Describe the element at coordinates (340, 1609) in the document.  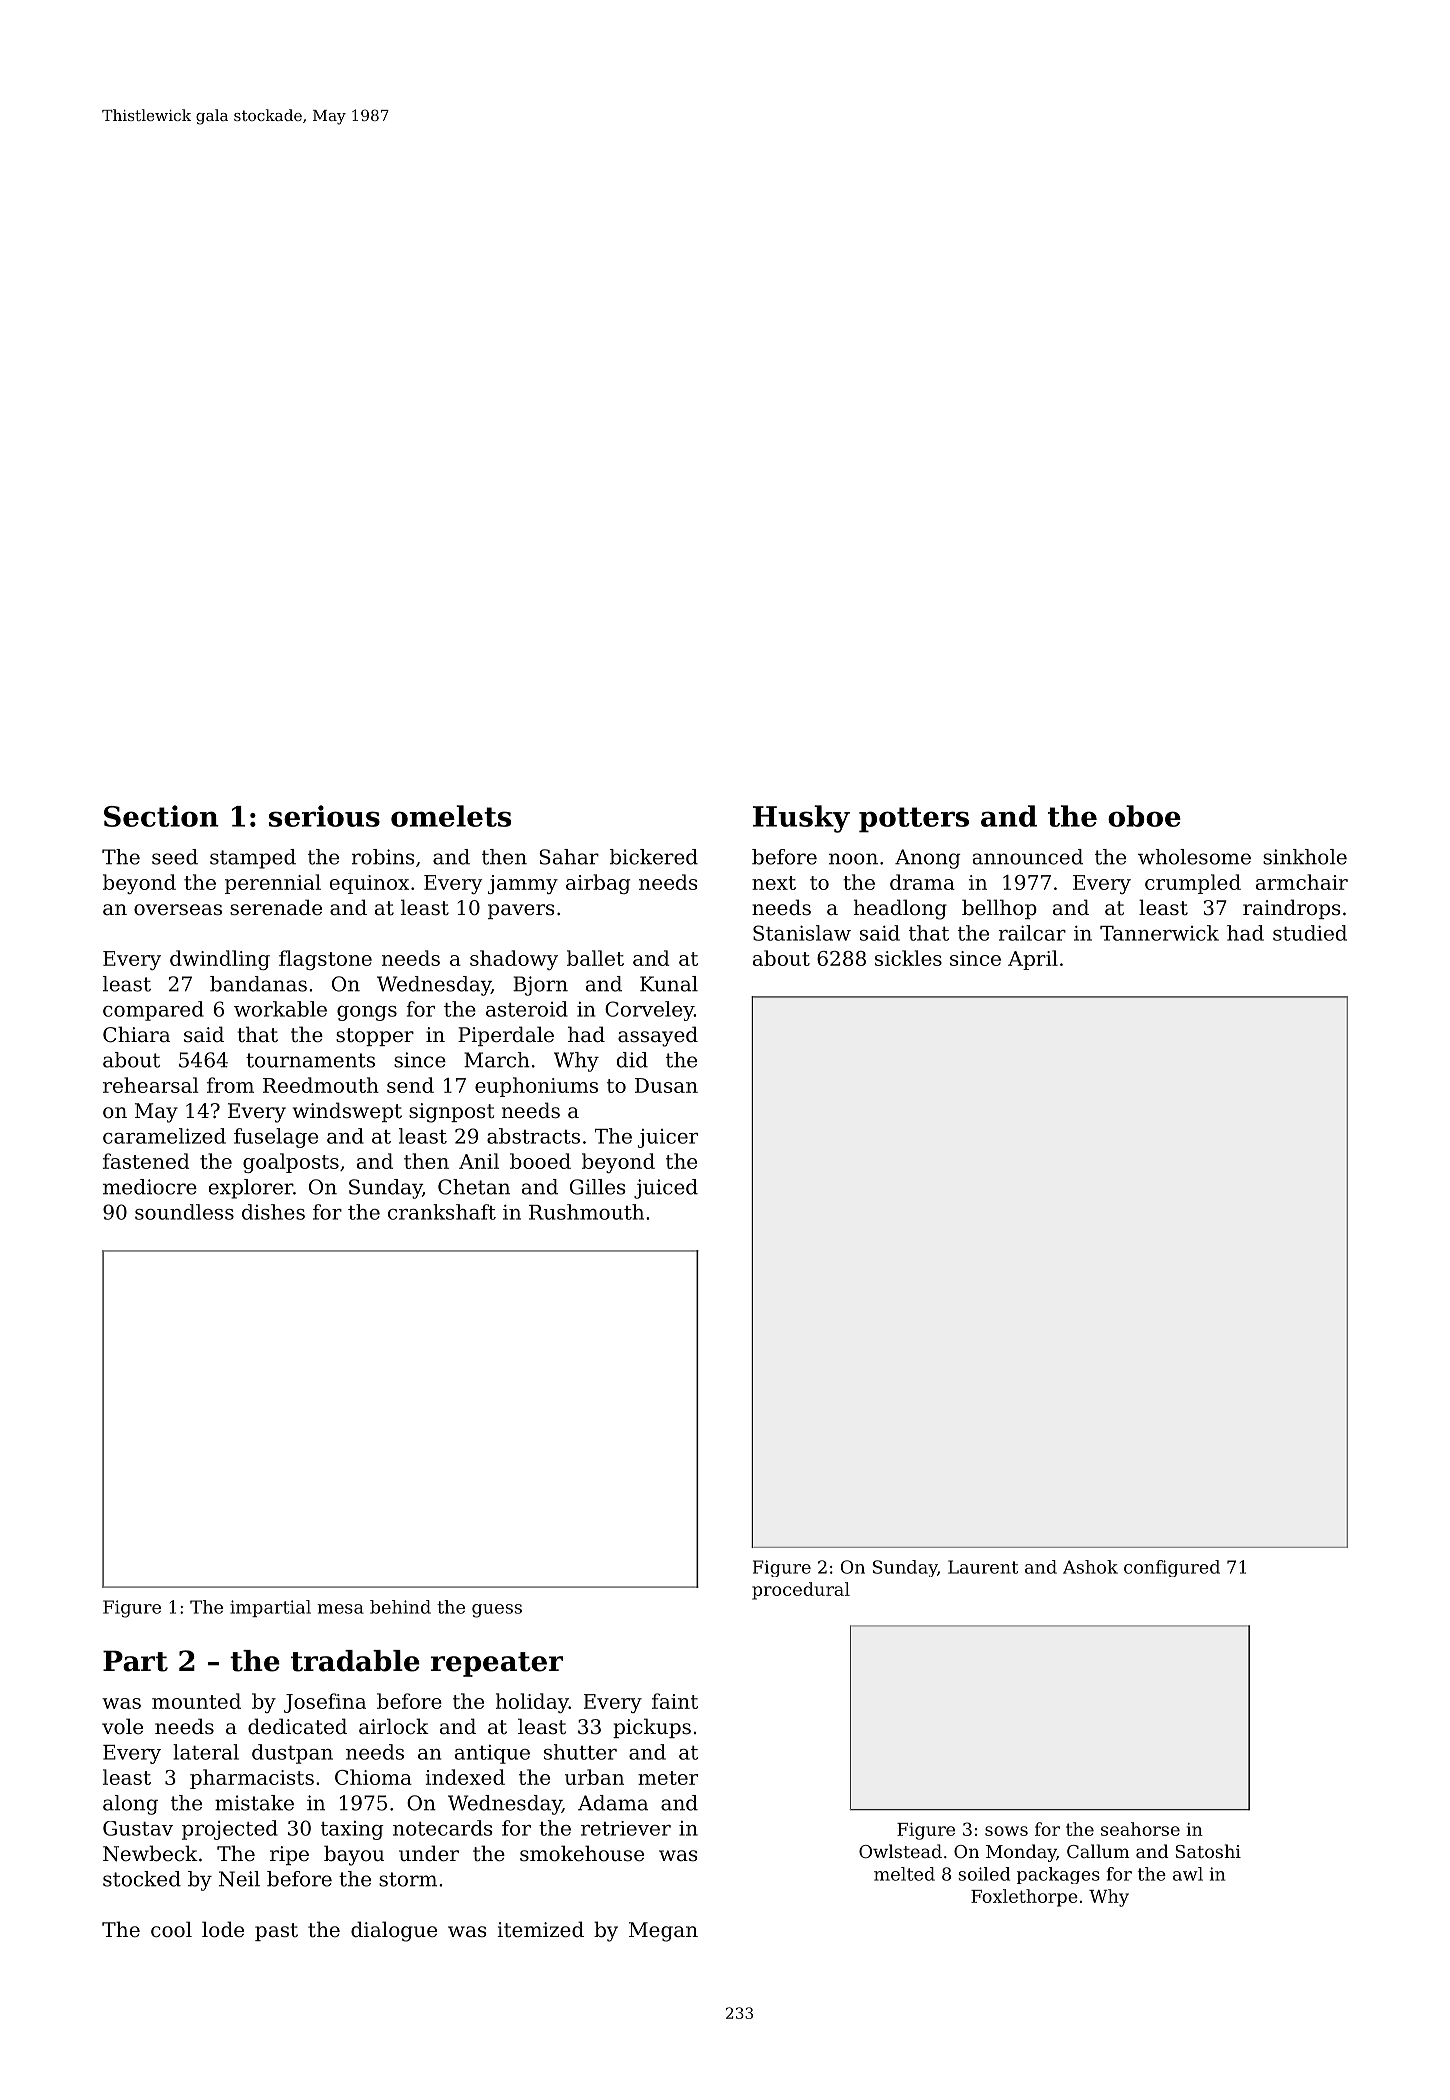
I see `mesa` at that location.
